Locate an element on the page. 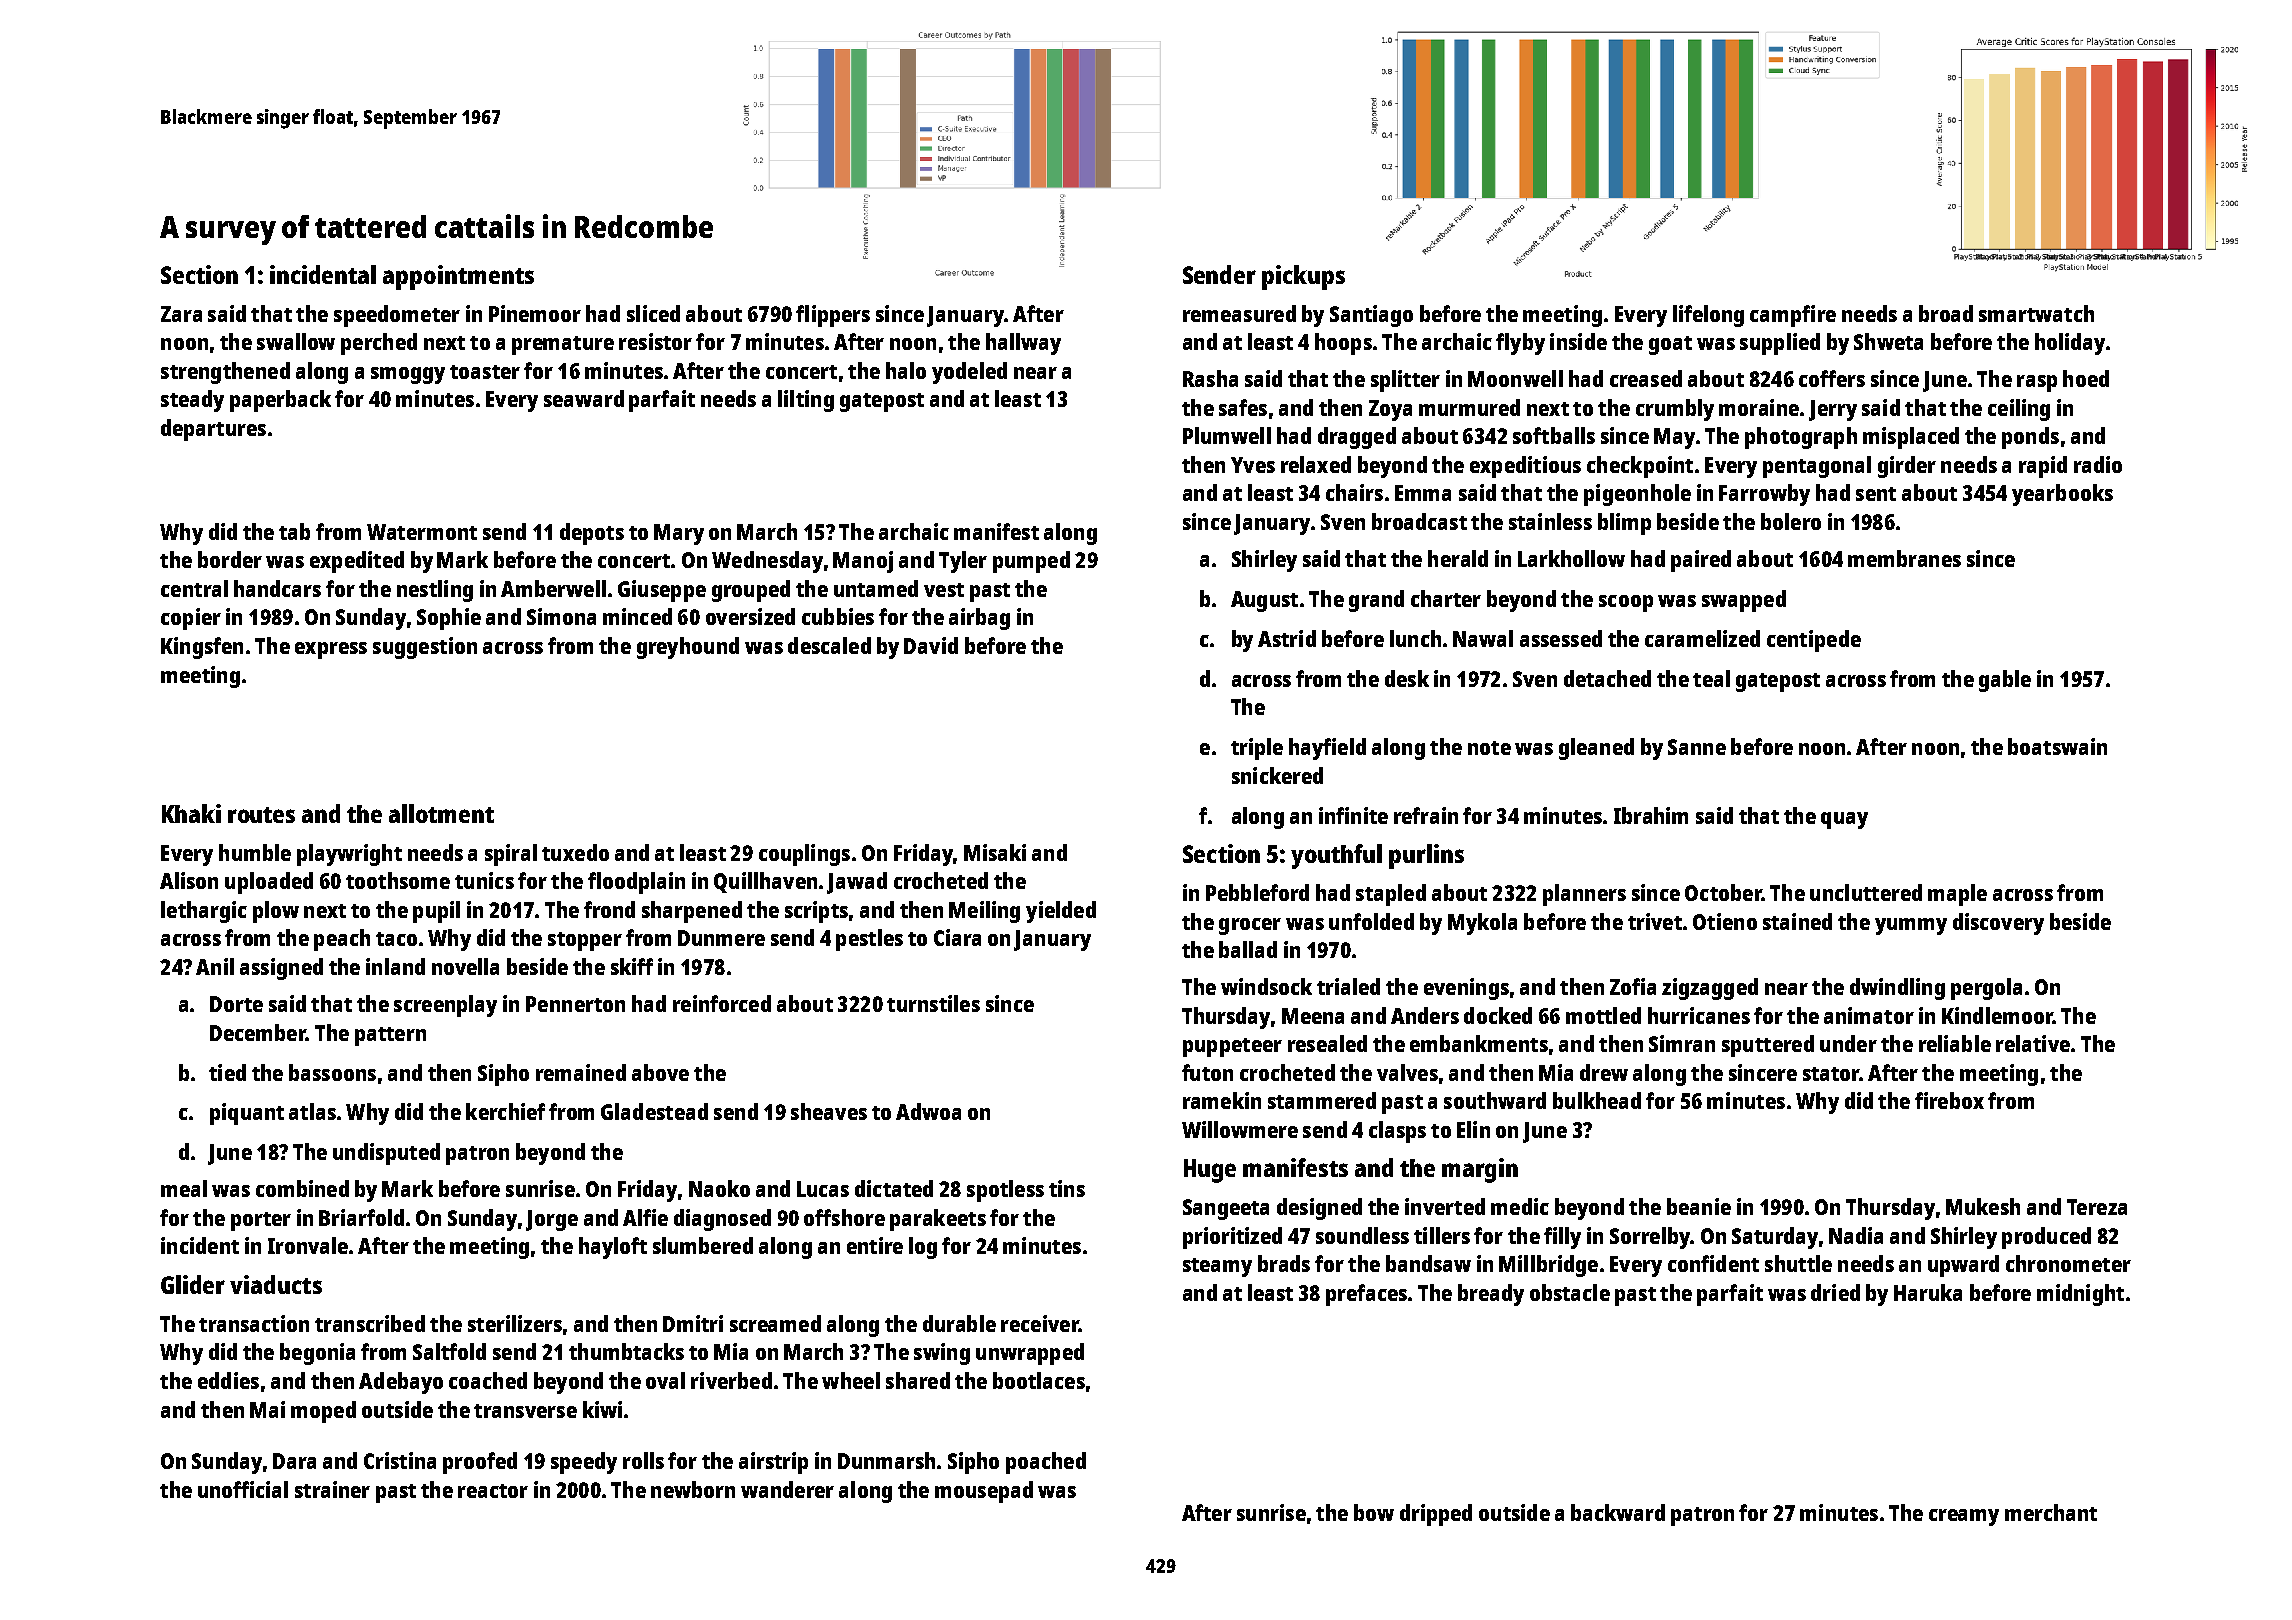 The image size is (2292, 1620). unofficial is located at coordinates (243, 1489).
